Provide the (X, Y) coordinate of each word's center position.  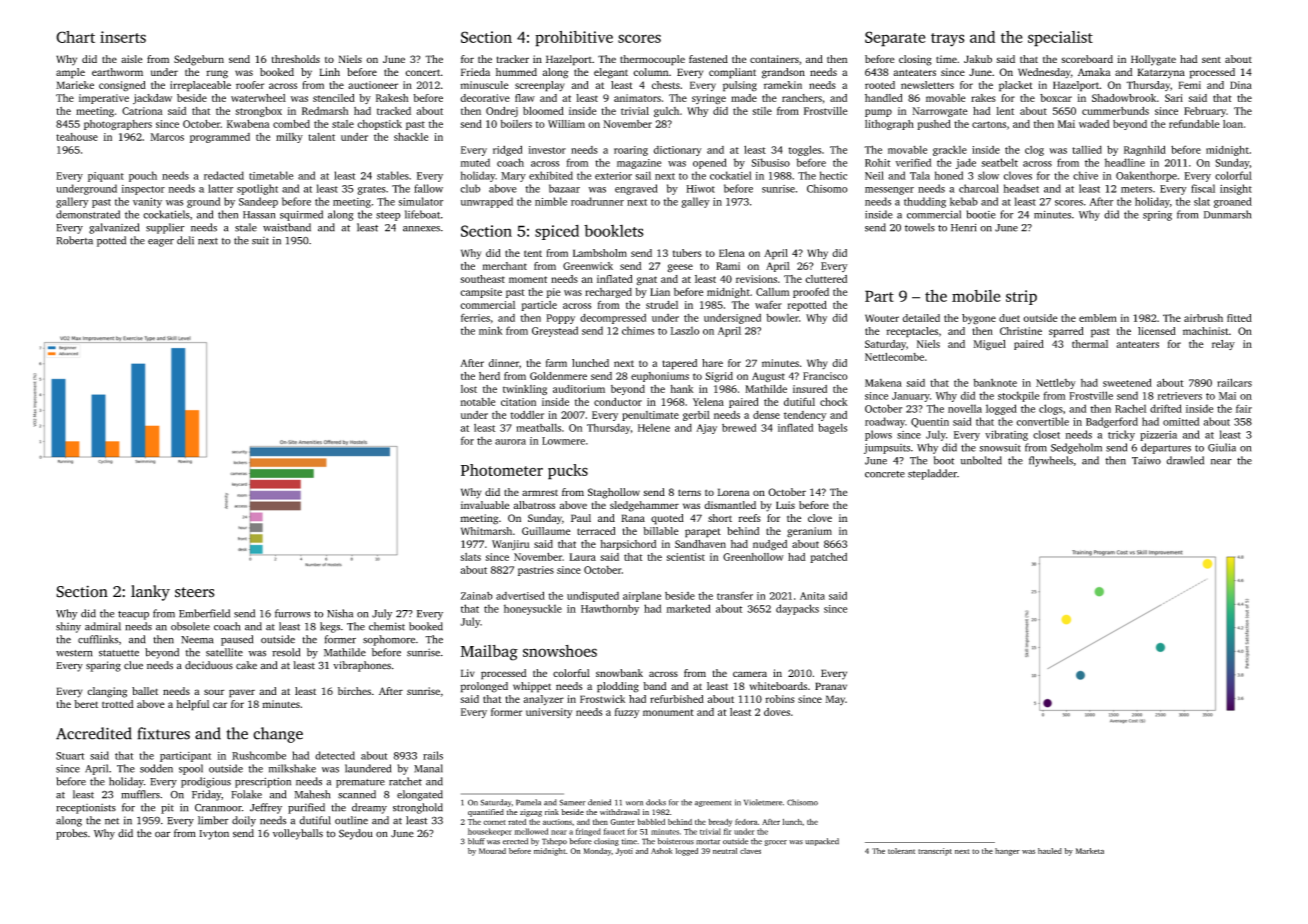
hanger (1007, 852)
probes (71, 834)
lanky (150, 593)
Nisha (340, 613)
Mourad (492, 851)
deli (185, 240)
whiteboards (778, 686)
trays (948, 40)
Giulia (1222, 447)
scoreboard (1087, 59)
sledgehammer (644, 506)
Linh (329, 72)
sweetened (1127, 382)
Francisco (825, 376)
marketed (688, 608)
